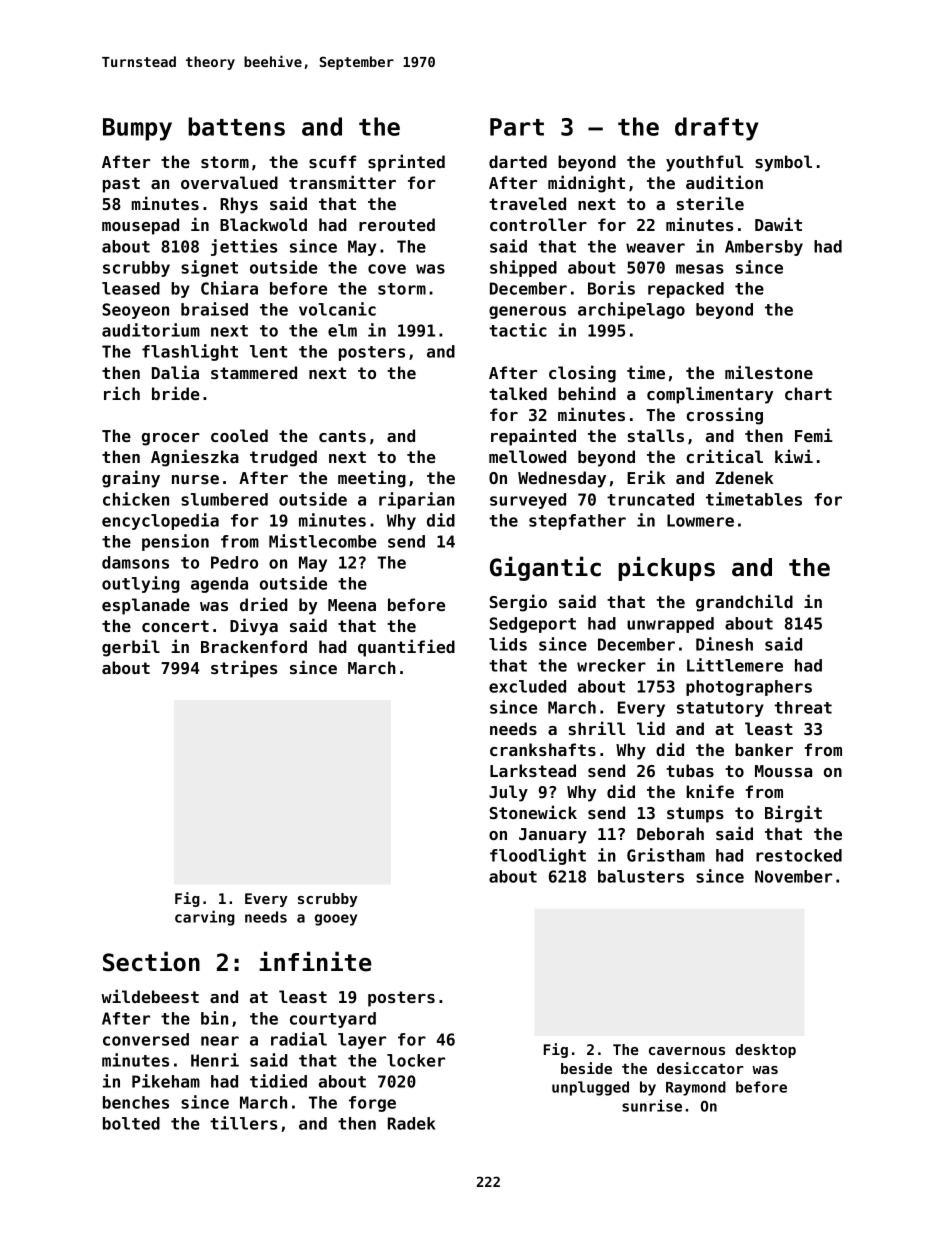  What do you see at coordinates (244, 247) in the document?
I see `jetties` at bounding box center [244, 247].
